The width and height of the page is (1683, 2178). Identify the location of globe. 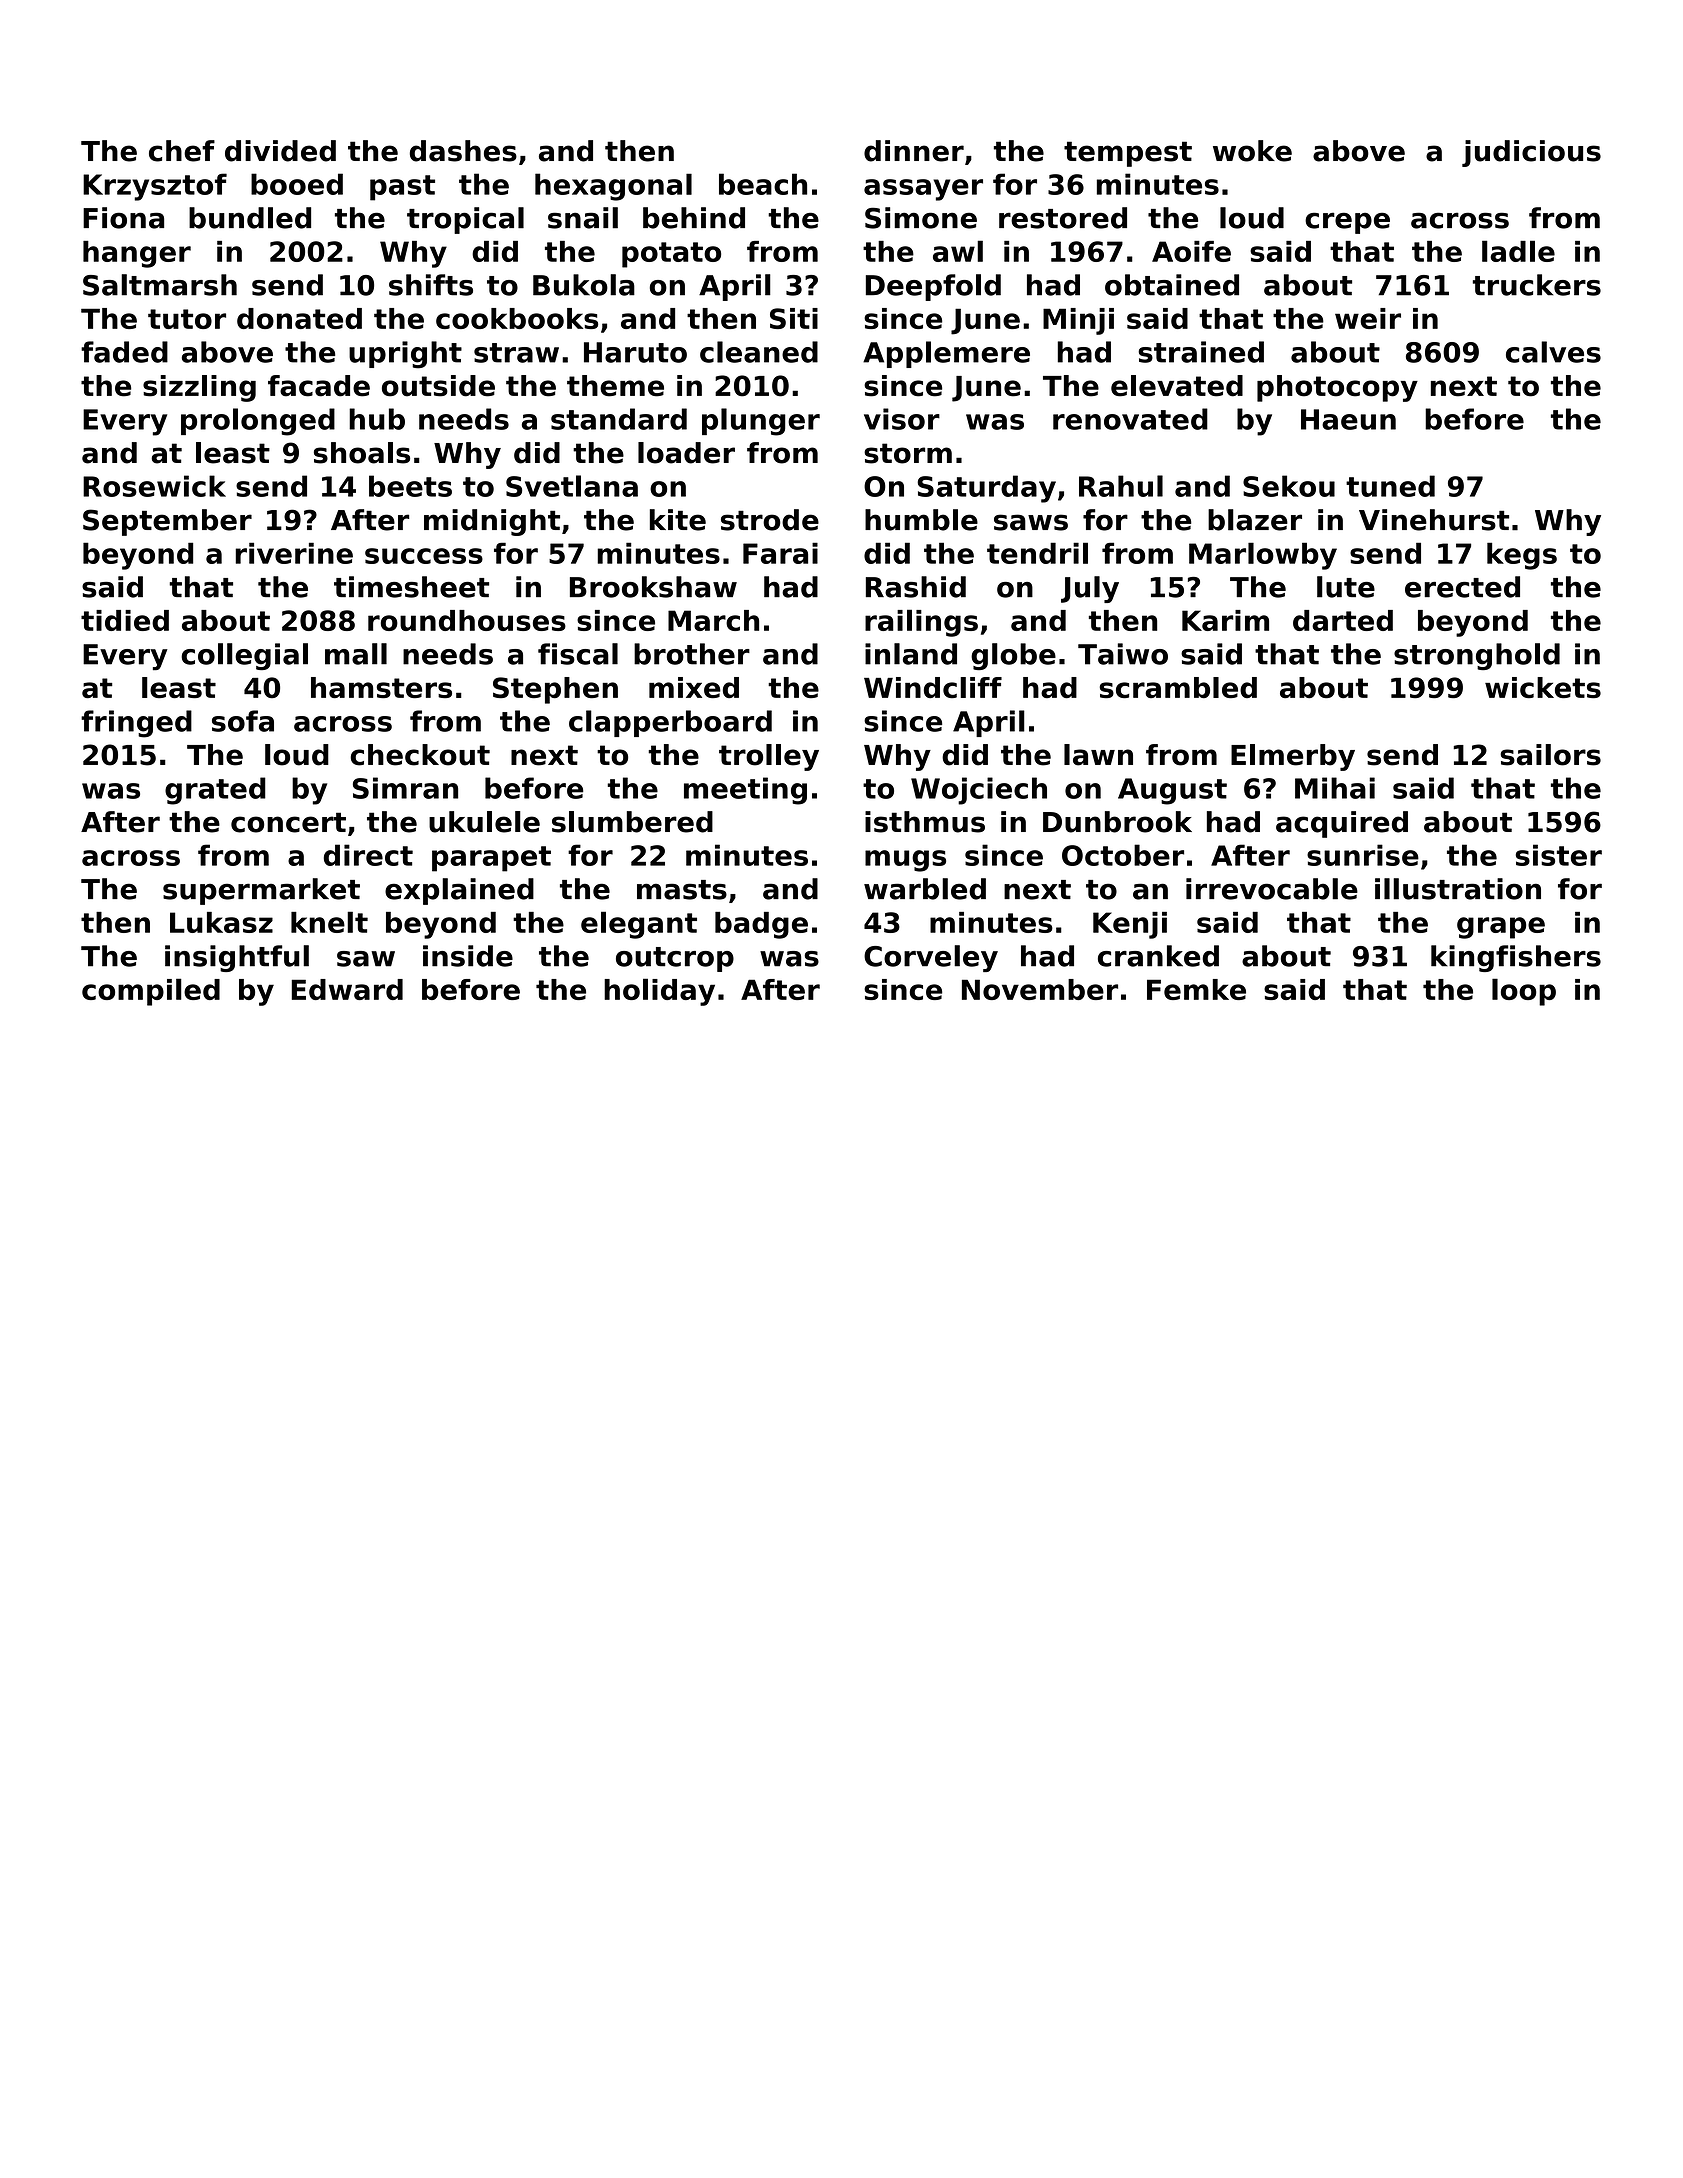
(1013, 656).
